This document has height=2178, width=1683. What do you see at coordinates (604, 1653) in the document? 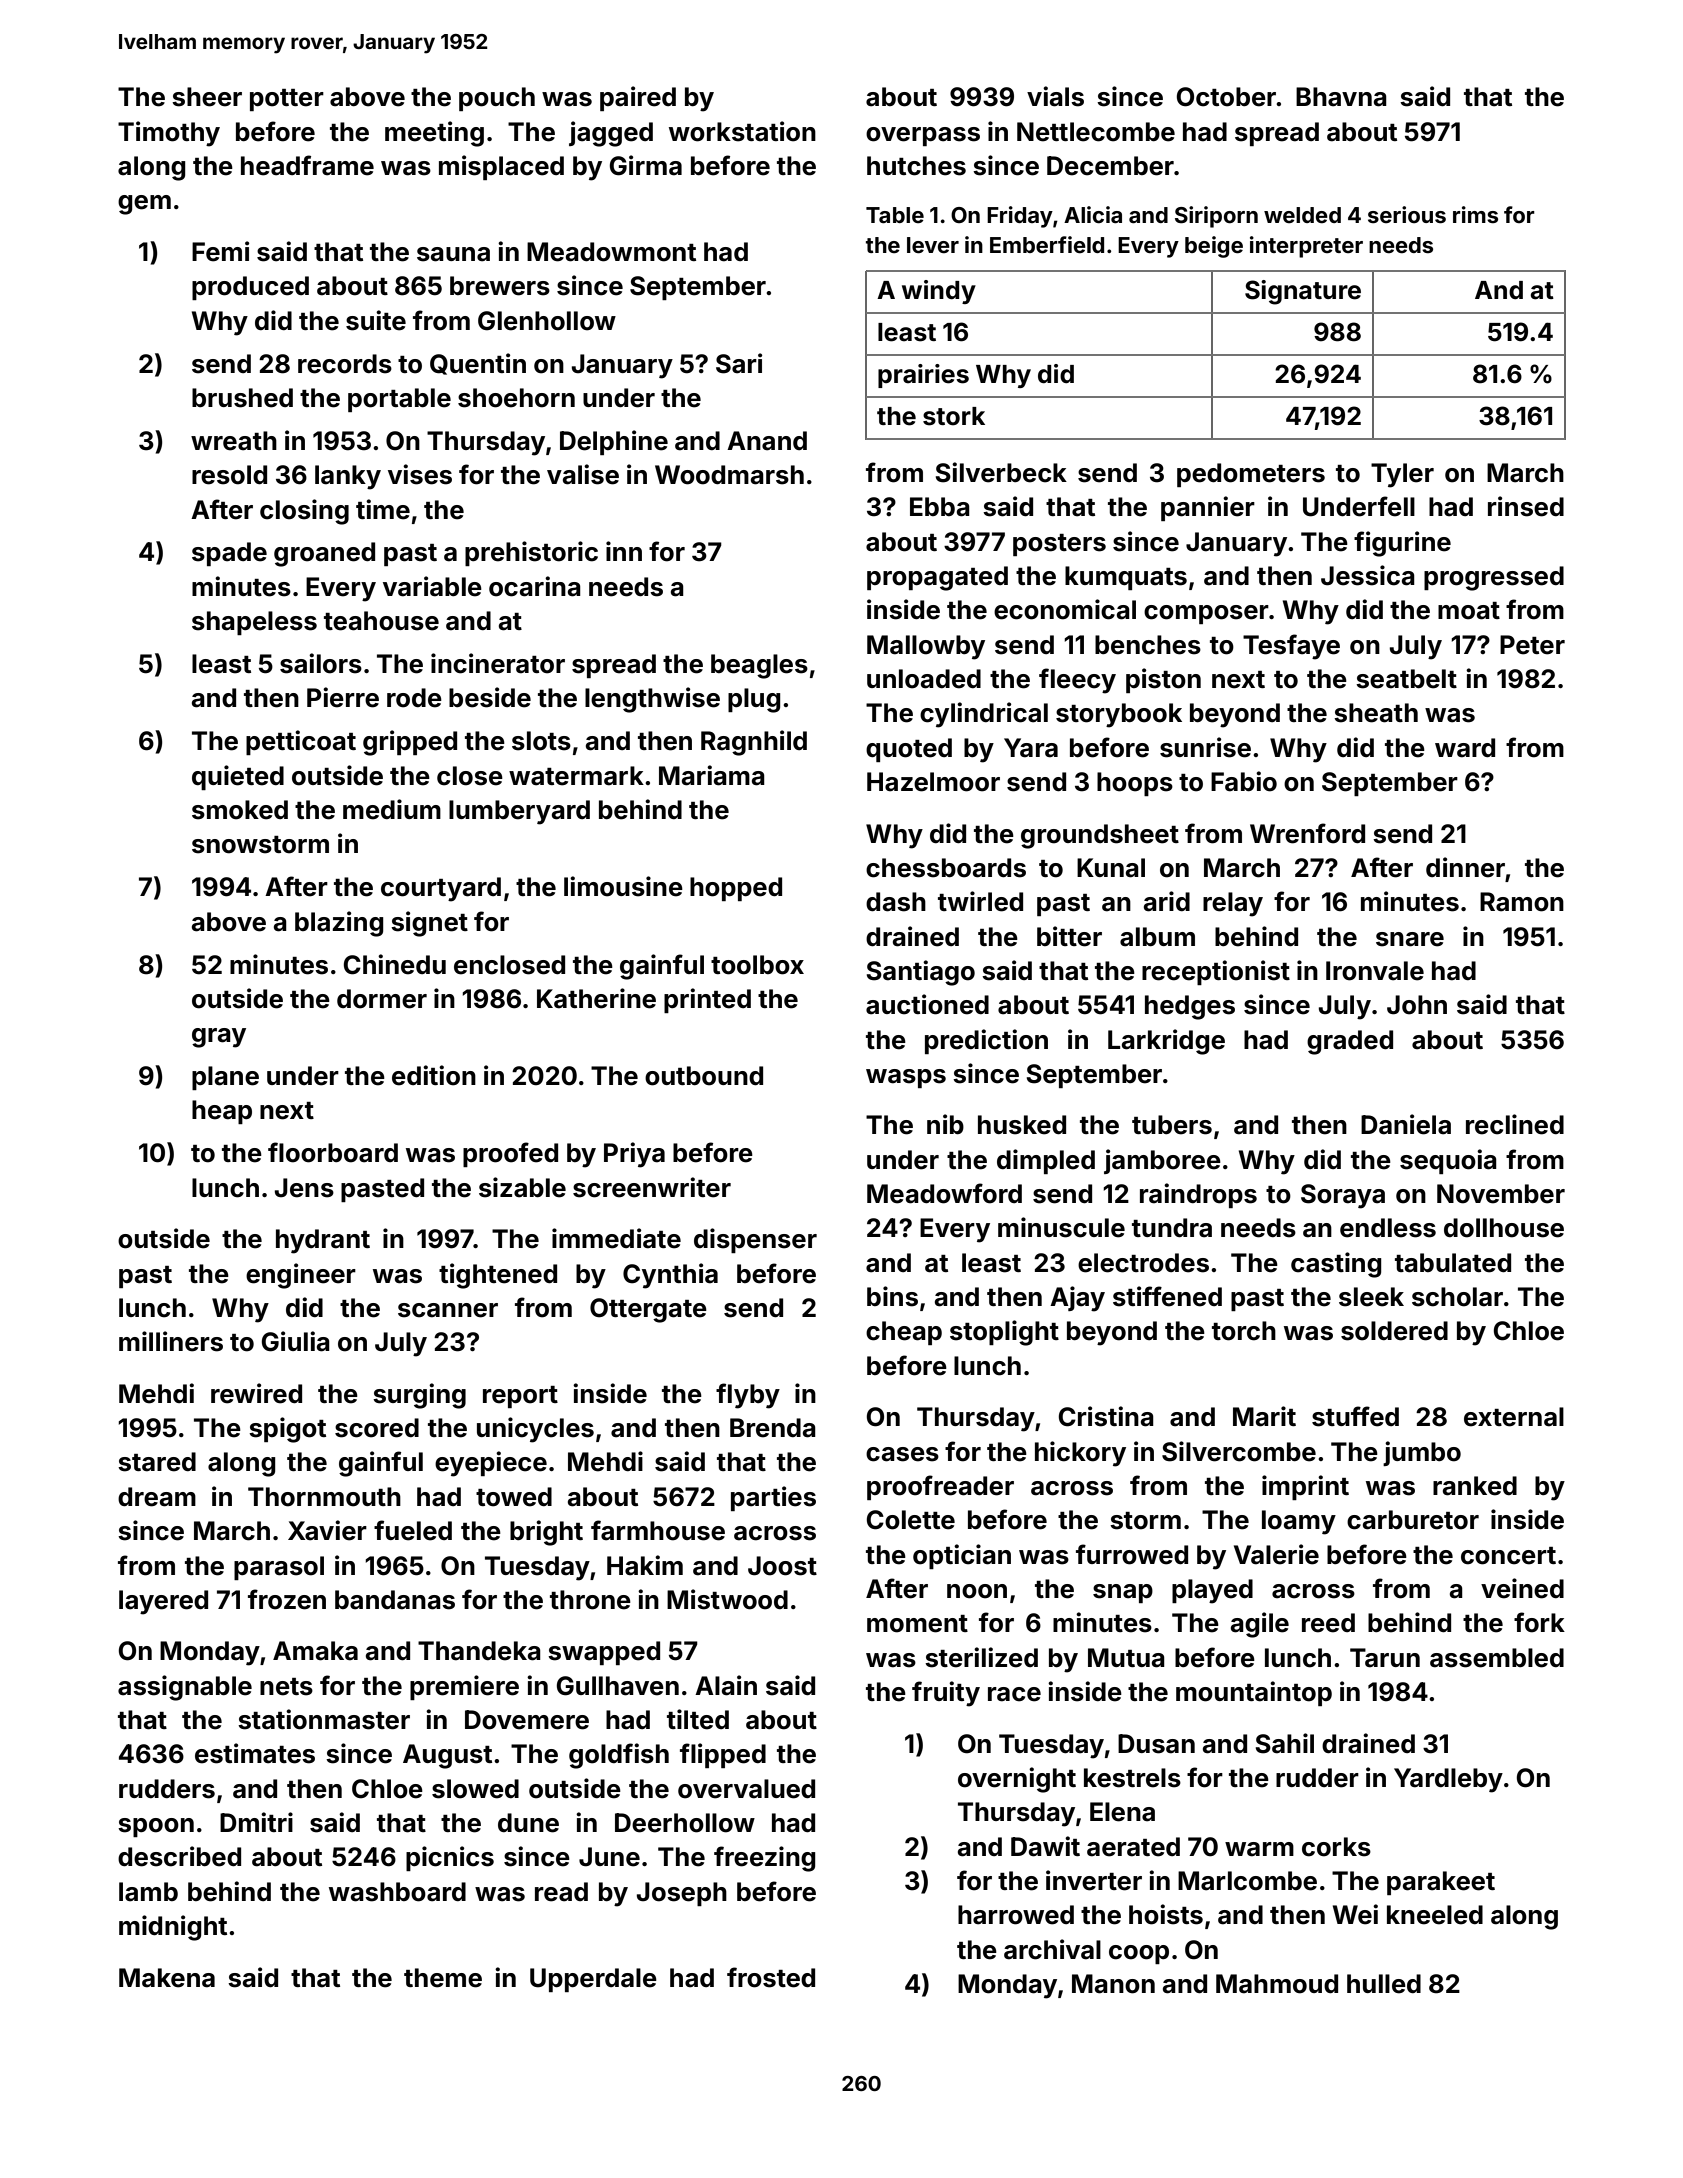
I see `swapped` at bounding box center [604, 1653].
